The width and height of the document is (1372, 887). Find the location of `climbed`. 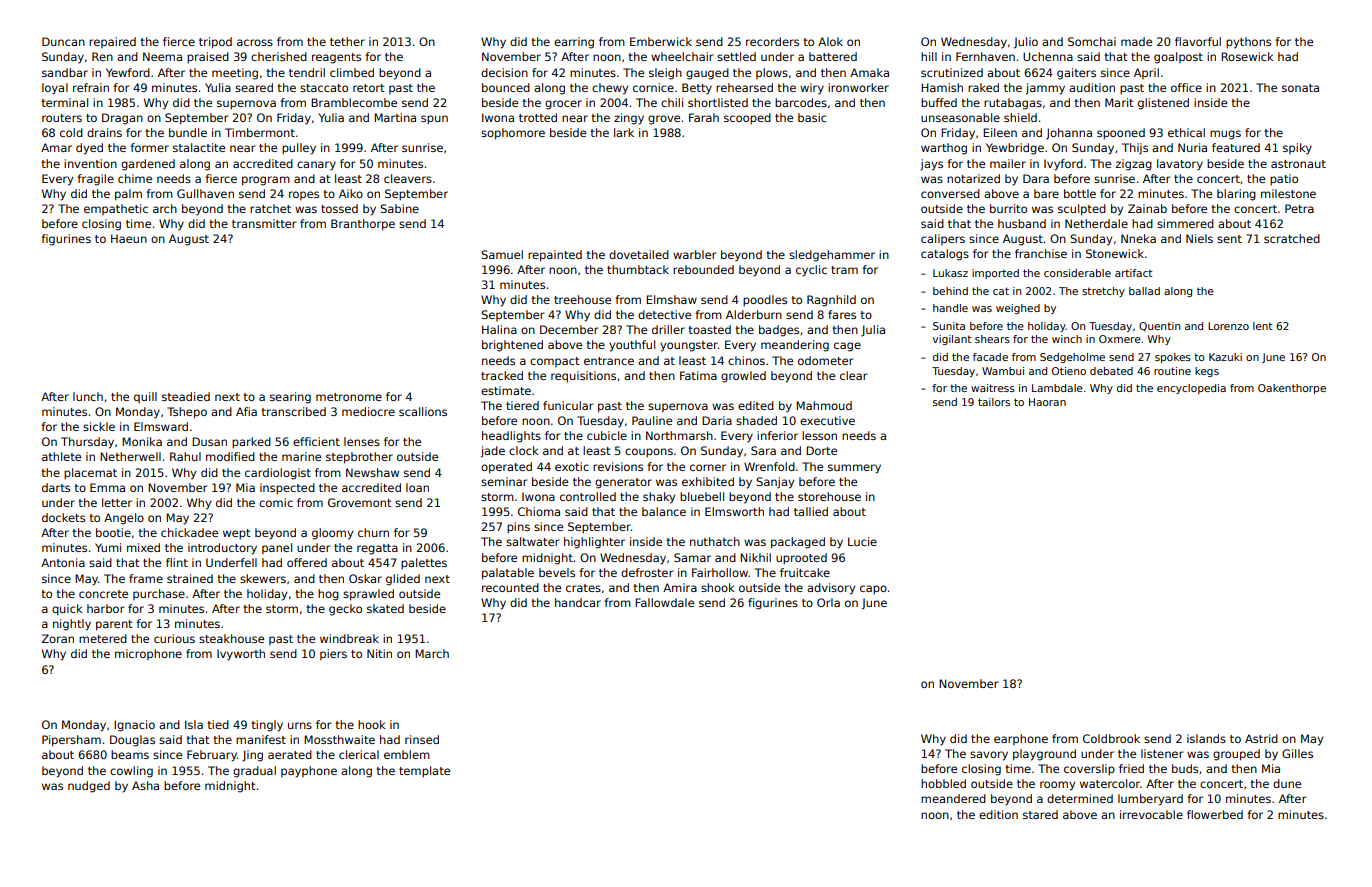

climbed is located at coordinates (352, 72).
